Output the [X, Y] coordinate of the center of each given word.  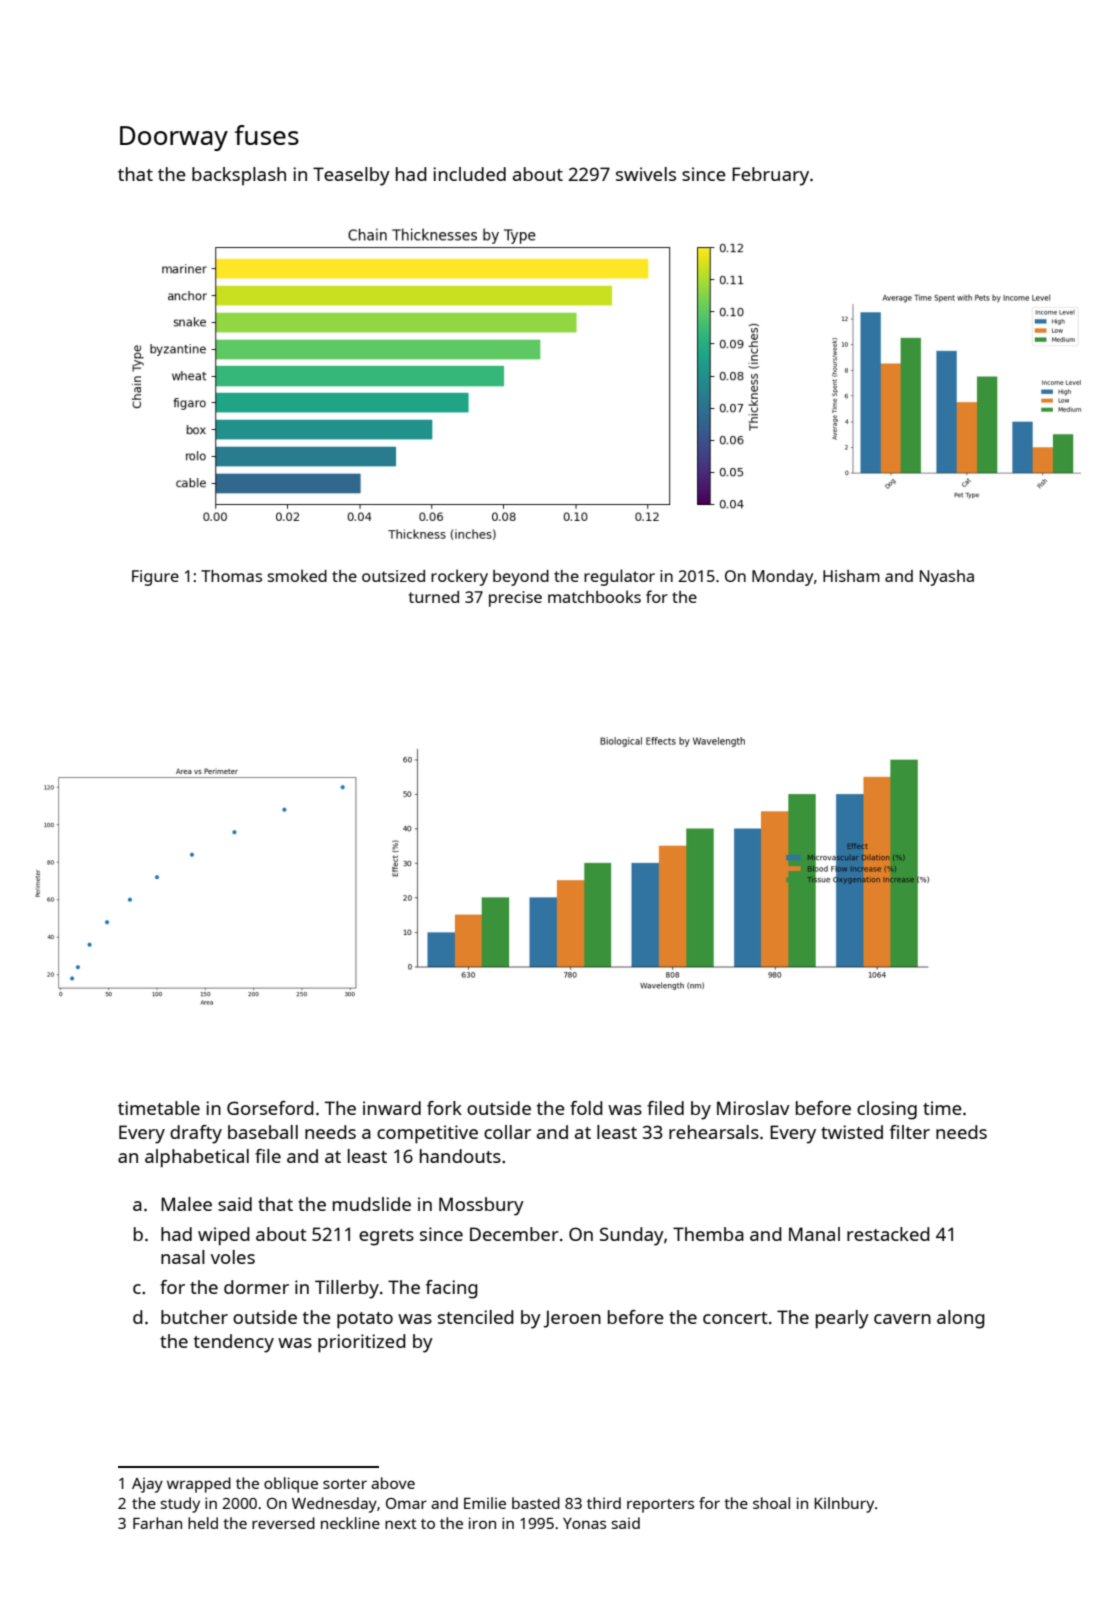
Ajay [147, 1485]
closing [887, 1110]
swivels [646, 174]
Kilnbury [844, 1505]
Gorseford [270, 1108]
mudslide [372, 1204]
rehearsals [714, 1132]
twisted [852, 1132]
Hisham [851, 576]
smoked [297, 575]
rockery [459, 577]
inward [392, 1108]
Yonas [584, 1523]
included [469, 174]
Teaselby [351, 176]
